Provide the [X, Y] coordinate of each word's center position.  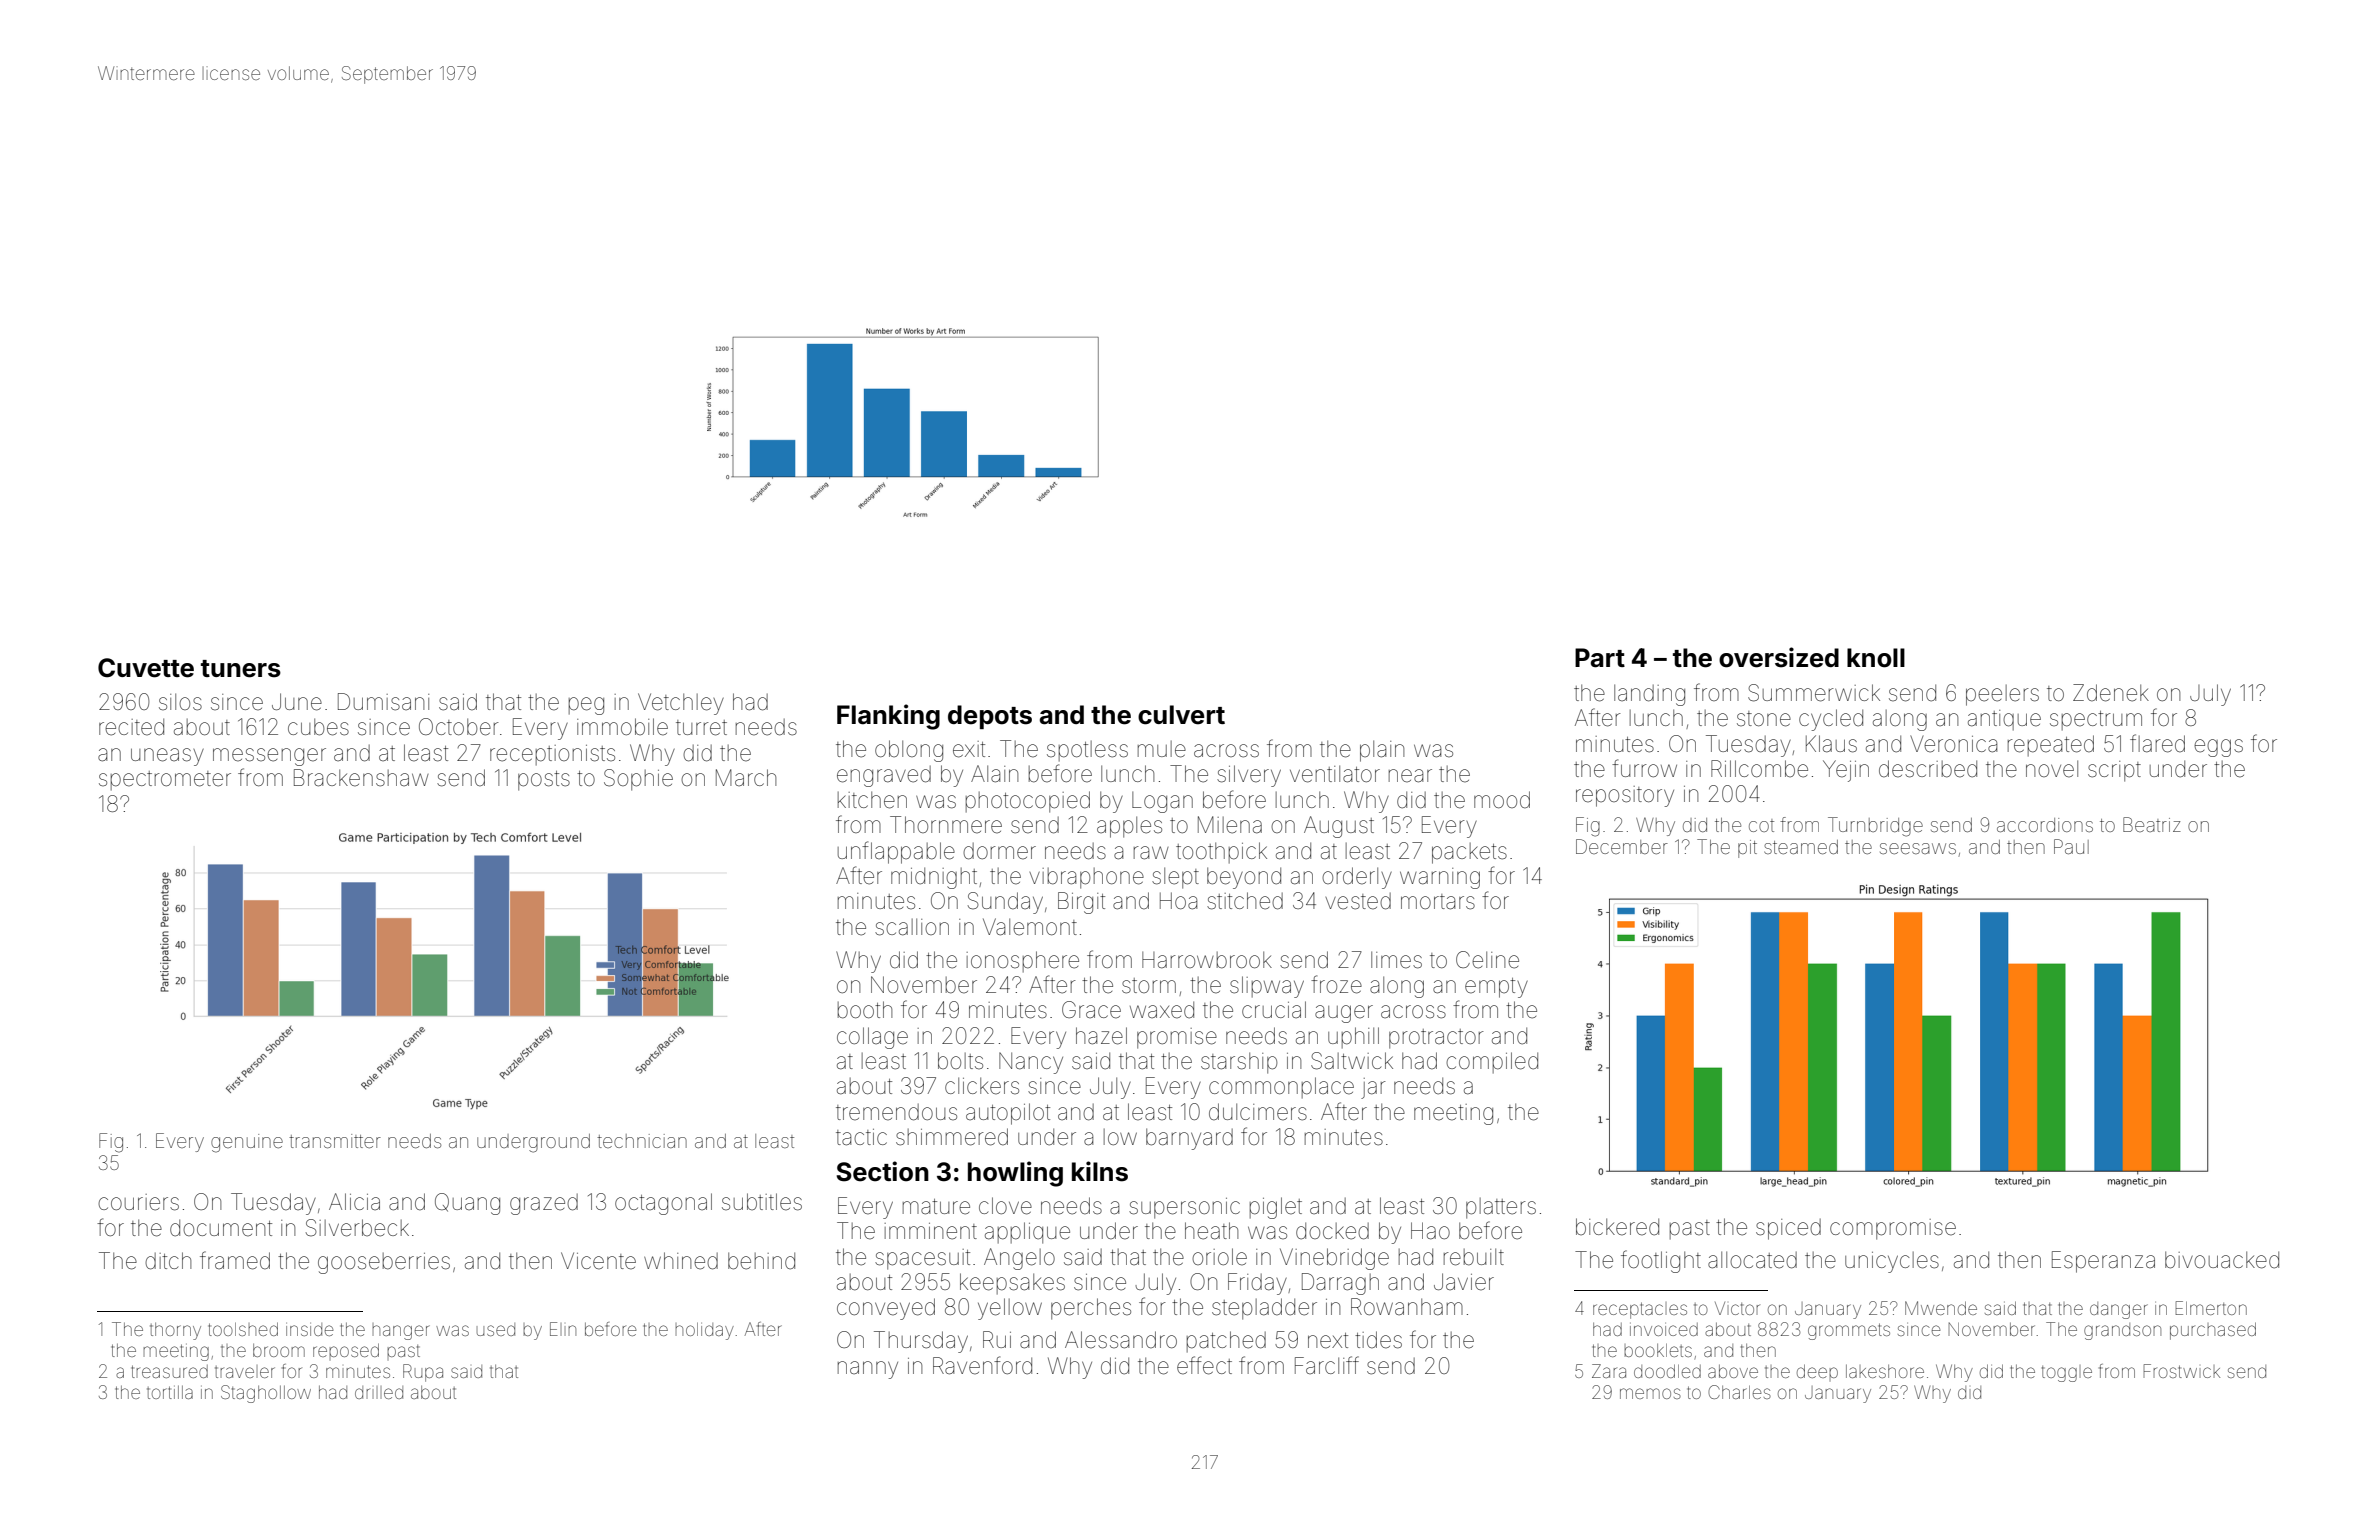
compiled [1492, 1062]
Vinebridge [1334, 1259]
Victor [1737, 1308]
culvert [1181, 715]
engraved [884, 776]
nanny [868, 1370]
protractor [1436, 1039]
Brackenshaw [361, 778]
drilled [379, 1392]
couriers [138, 1202]
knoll [1876, 658]
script [2114, 771]
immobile [622, 727]
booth [865, 1010]
